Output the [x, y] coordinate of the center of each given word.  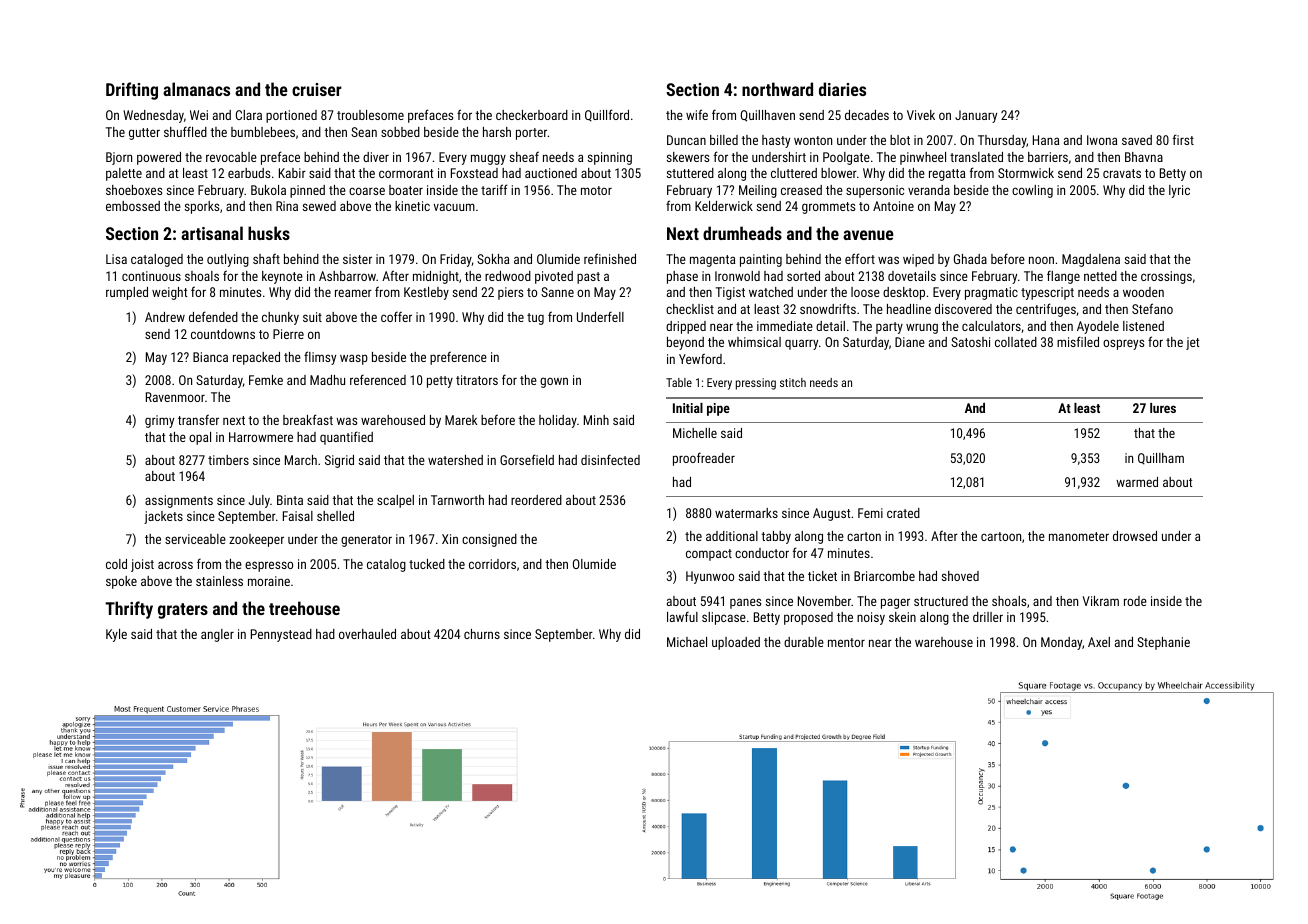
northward [777, 89]
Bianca [210, 357]
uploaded [736, 643]
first [1183, 139]
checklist [690, 309]
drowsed [1135, 536]
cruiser [317, 89]
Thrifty [129, 610]
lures [1163, 408]
